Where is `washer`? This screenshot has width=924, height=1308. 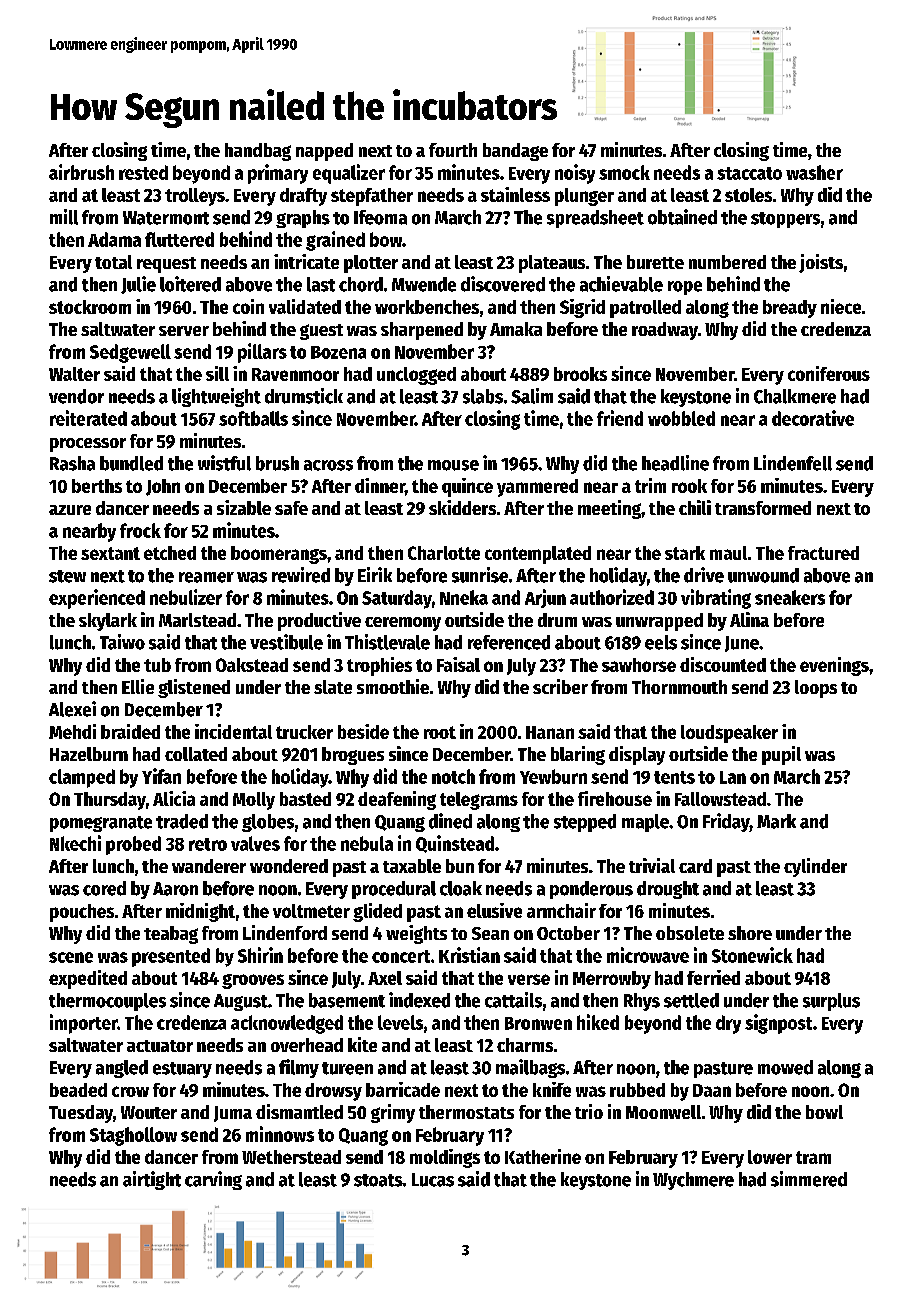
washer is located at coordinates (814, 172).
